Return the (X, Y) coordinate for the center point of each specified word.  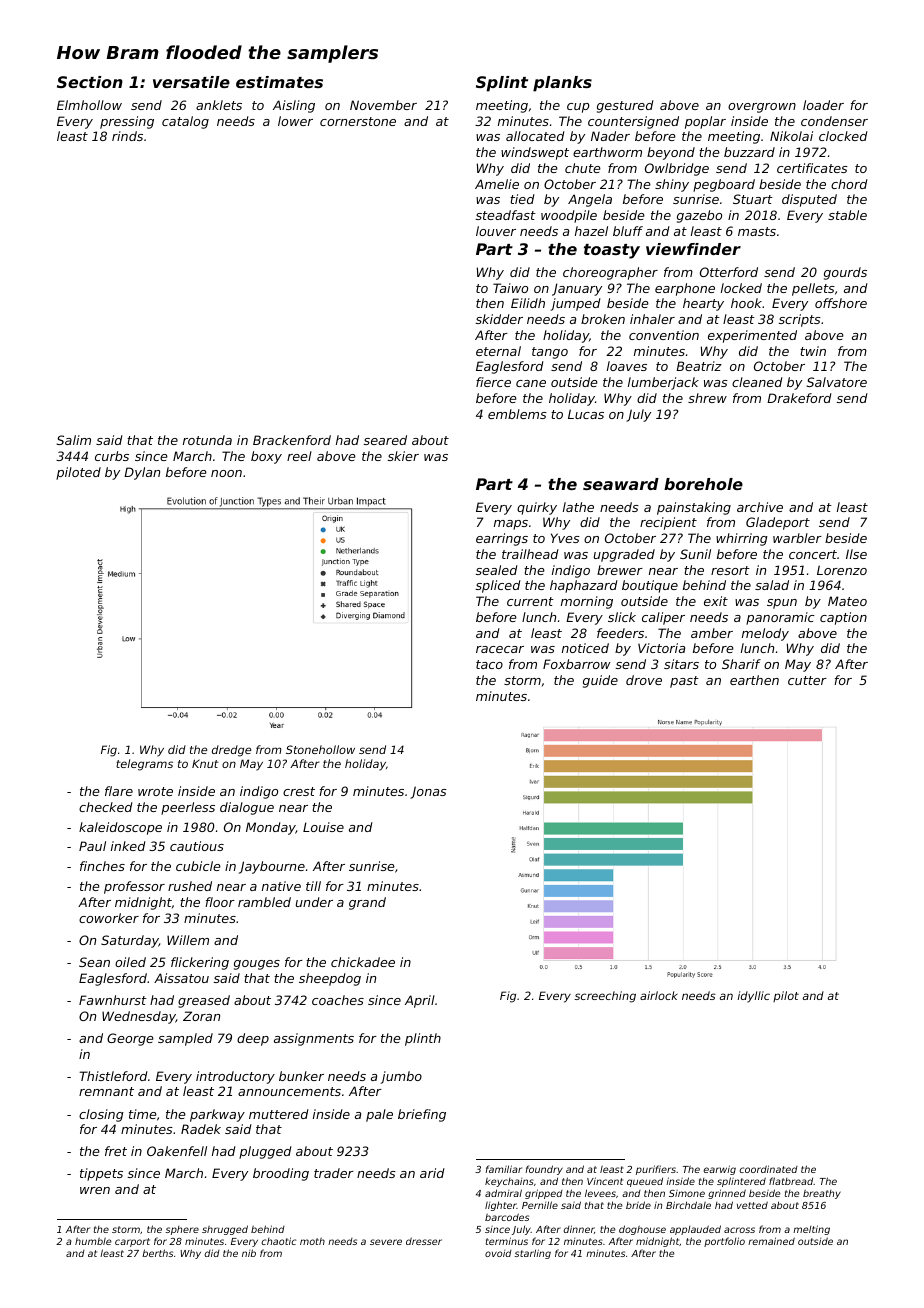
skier (403, 456)
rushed (190, 886)
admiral (503, 1193)
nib (249, 1253)
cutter (807, 680)
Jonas (428, 792)
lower (295, 121)
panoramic (780, 618)
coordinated (769, 1169)
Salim (74, 440)
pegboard (724, 185)
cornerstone (358, 121)
